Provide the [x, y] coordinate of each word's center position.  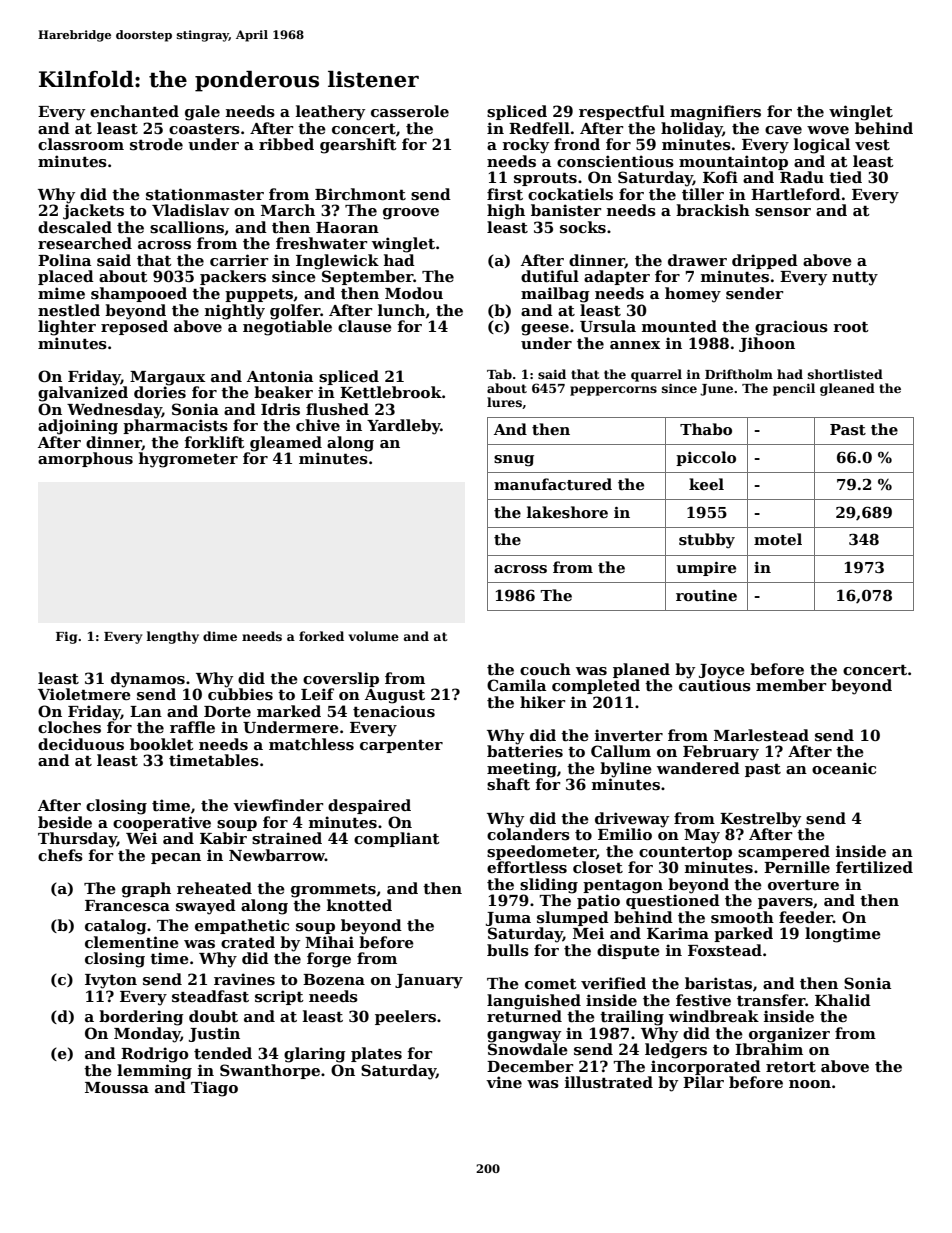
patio [598, 901]
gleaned [847, 389]
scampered [784, 852]
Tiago [214, 1089]
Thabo [706, 429]
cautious [715, 685]
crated [248, 942]
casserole [410, 111]
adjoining [78, 427]
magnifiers [715, 113]
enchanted [134, 111]
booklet [162, 744]
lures [504, 402]
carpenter [401, 746]
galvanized [83, 394]
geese [545, 330]
